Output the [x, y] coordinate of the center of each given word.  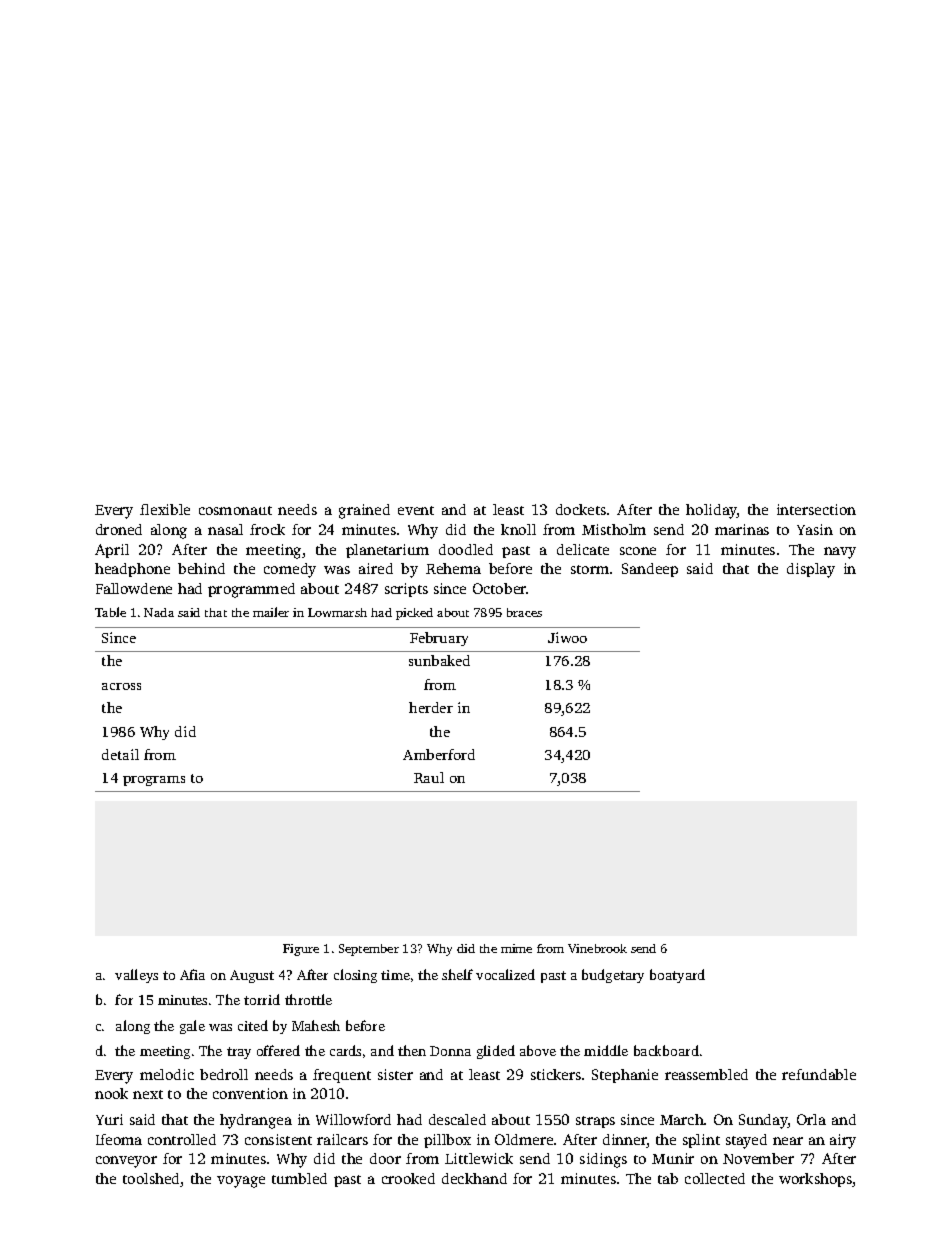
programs [154, 781]
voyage [241, 1182]
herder [431, 707]
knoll [518, 529]
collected [715, 1178]
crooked [408, 1178]
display [811, 570]
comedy [290, 570]
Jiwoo [567, 637]
